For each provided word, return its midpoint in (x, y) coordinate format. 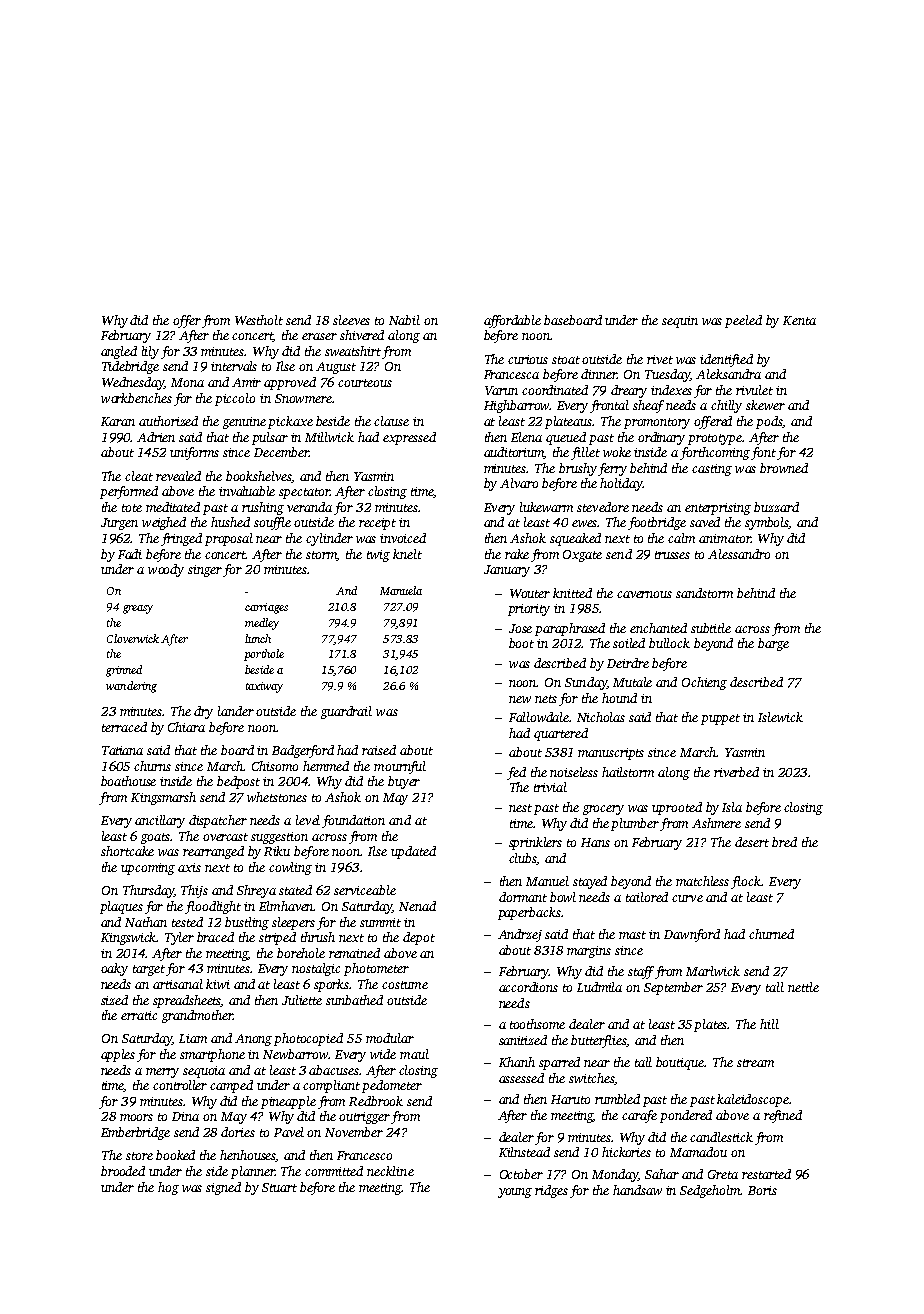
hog (168, 1188)
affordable (512, 321)
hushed (230, 522)
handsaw (637, 1190)
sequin (680, 322)
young (515, 1193)
